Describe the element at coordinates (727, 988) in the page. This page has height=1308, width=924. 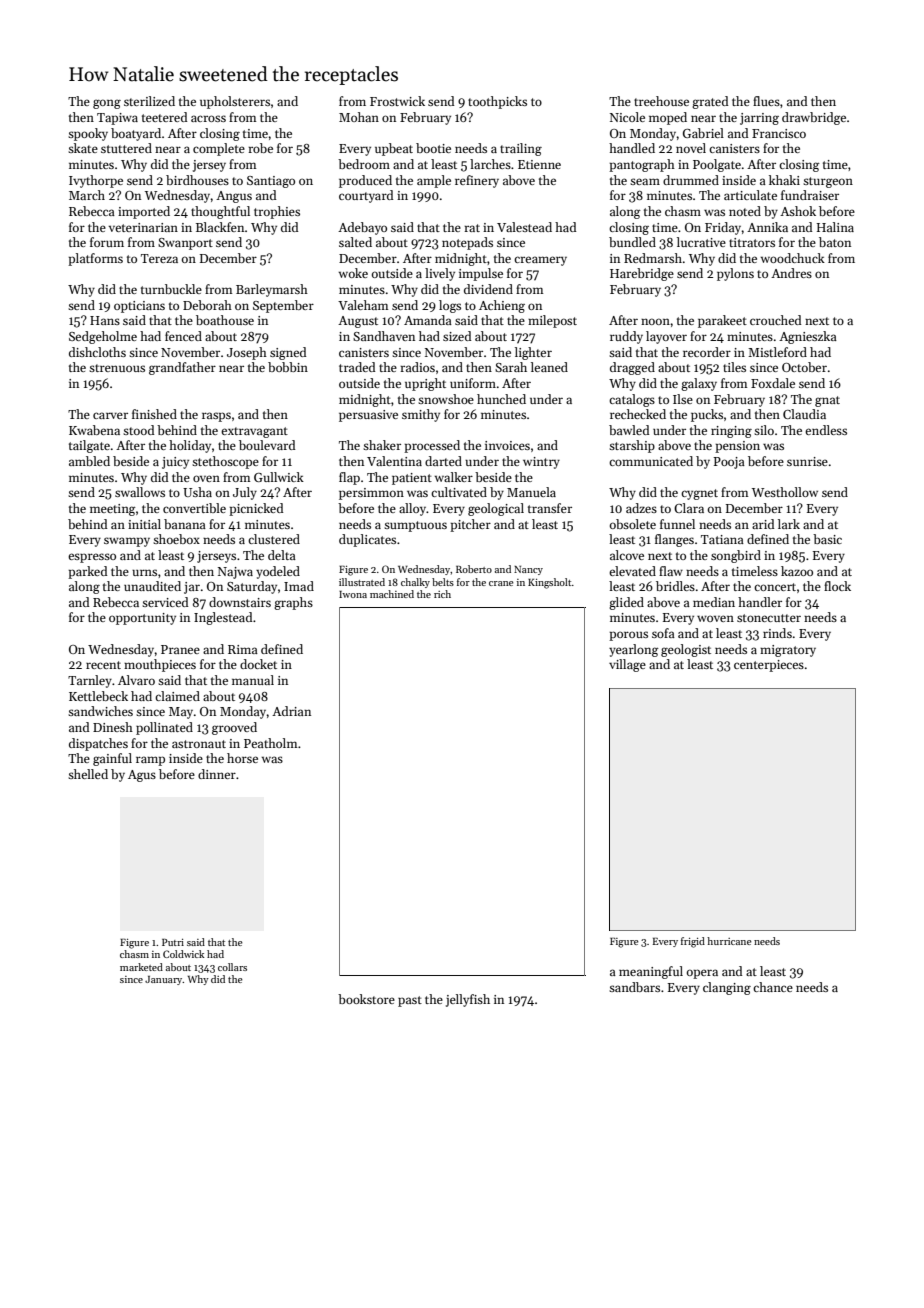
I see `clanging` at that location.
